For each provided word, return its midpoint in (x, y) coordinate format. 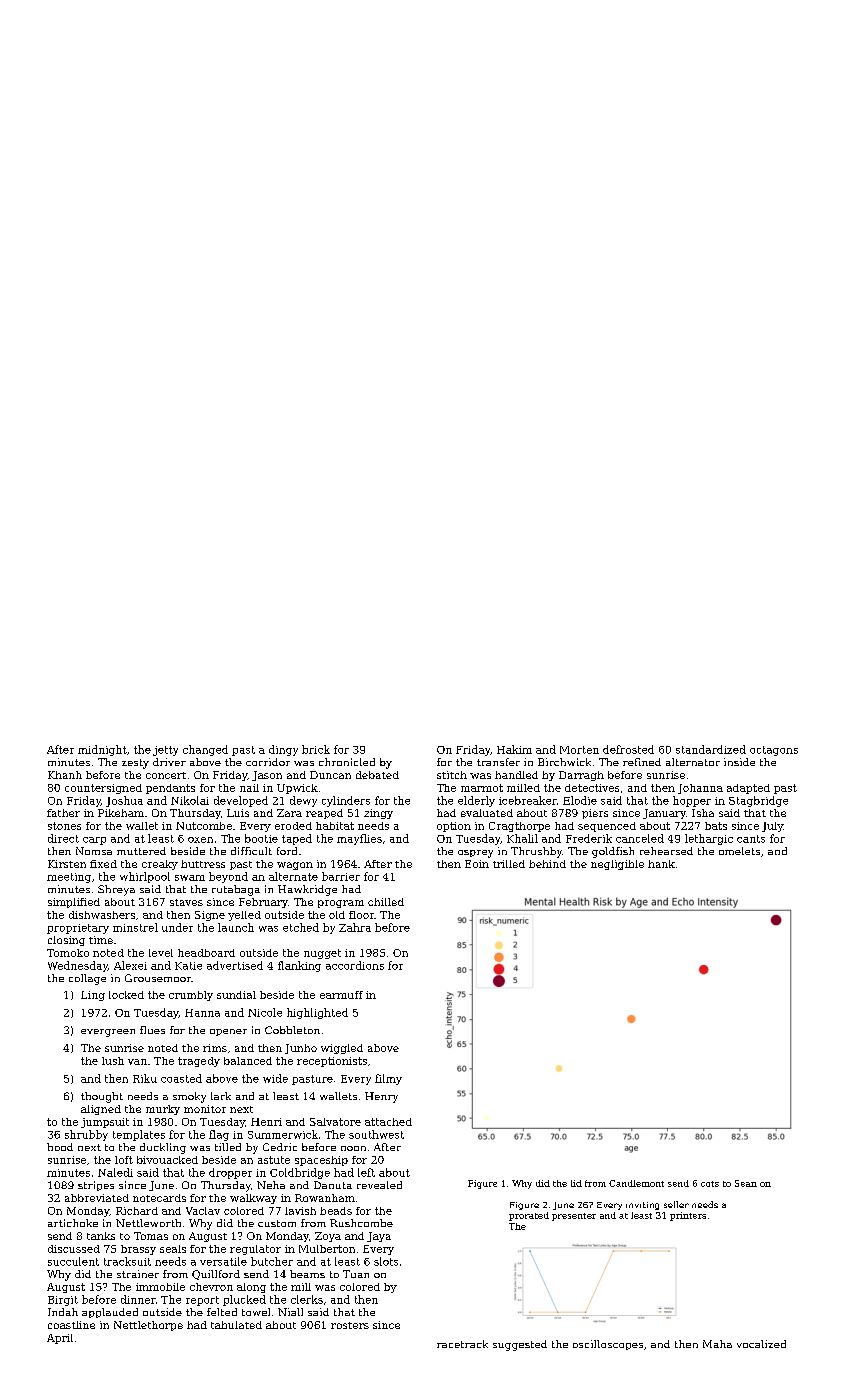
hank (661, 864)
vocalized (761, 1344)
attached (388, 1122)
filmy (388, 1079)
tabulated (236, 1325)
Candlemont (636, 1183)
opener (228, 1032)
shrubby (86, 1135)
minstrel (135, 927)
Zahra (355, 927)
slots (386, 1261)
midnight (102, 750)
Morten (579, 750)
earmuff (341, 995)
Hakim (514, 749)
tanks (101, 1236)
